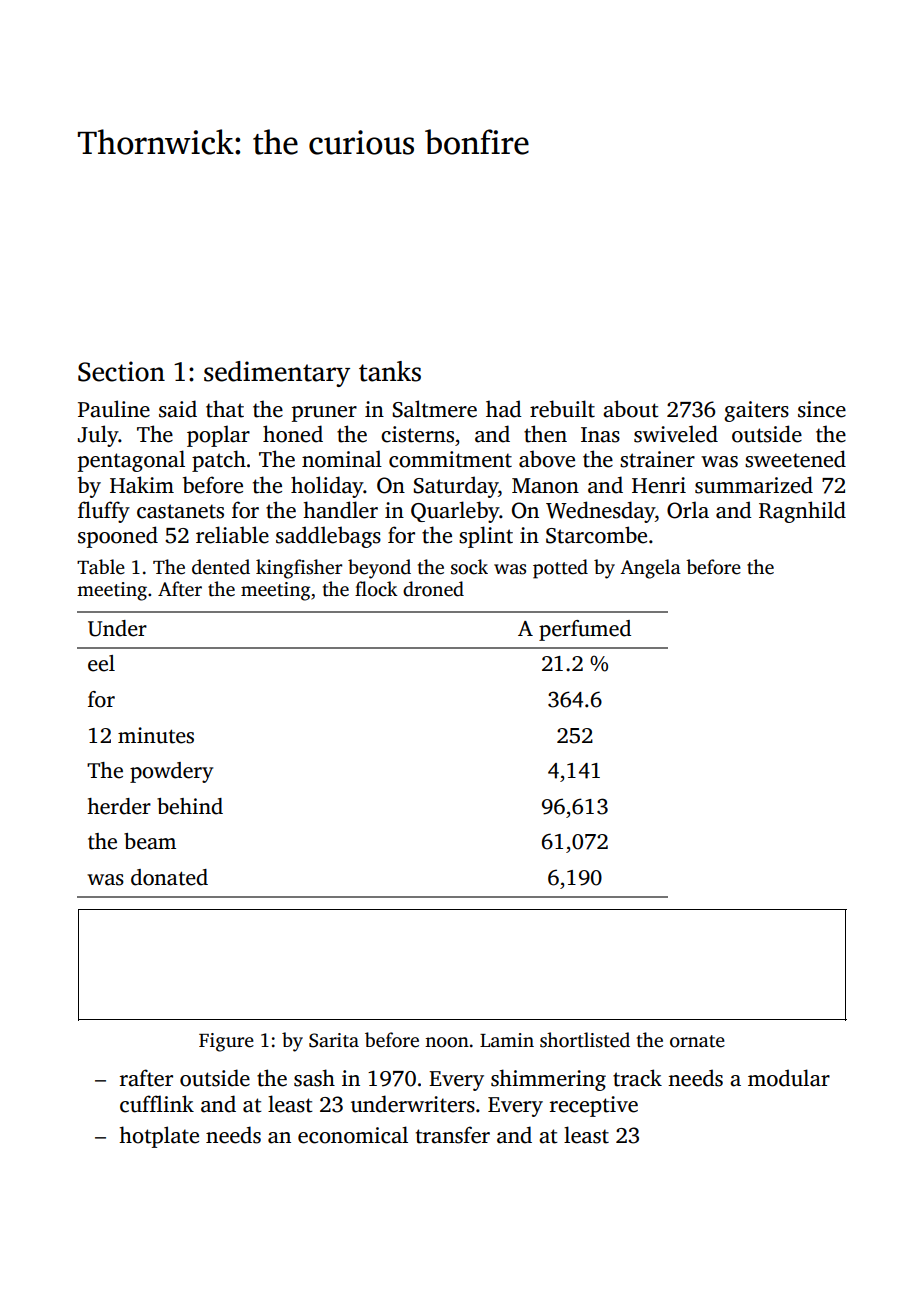 This screenshot has width=924, height=1311. Describe the element at coordinates (226, 1042) in the screenshot. I see `Figure` at that location.
